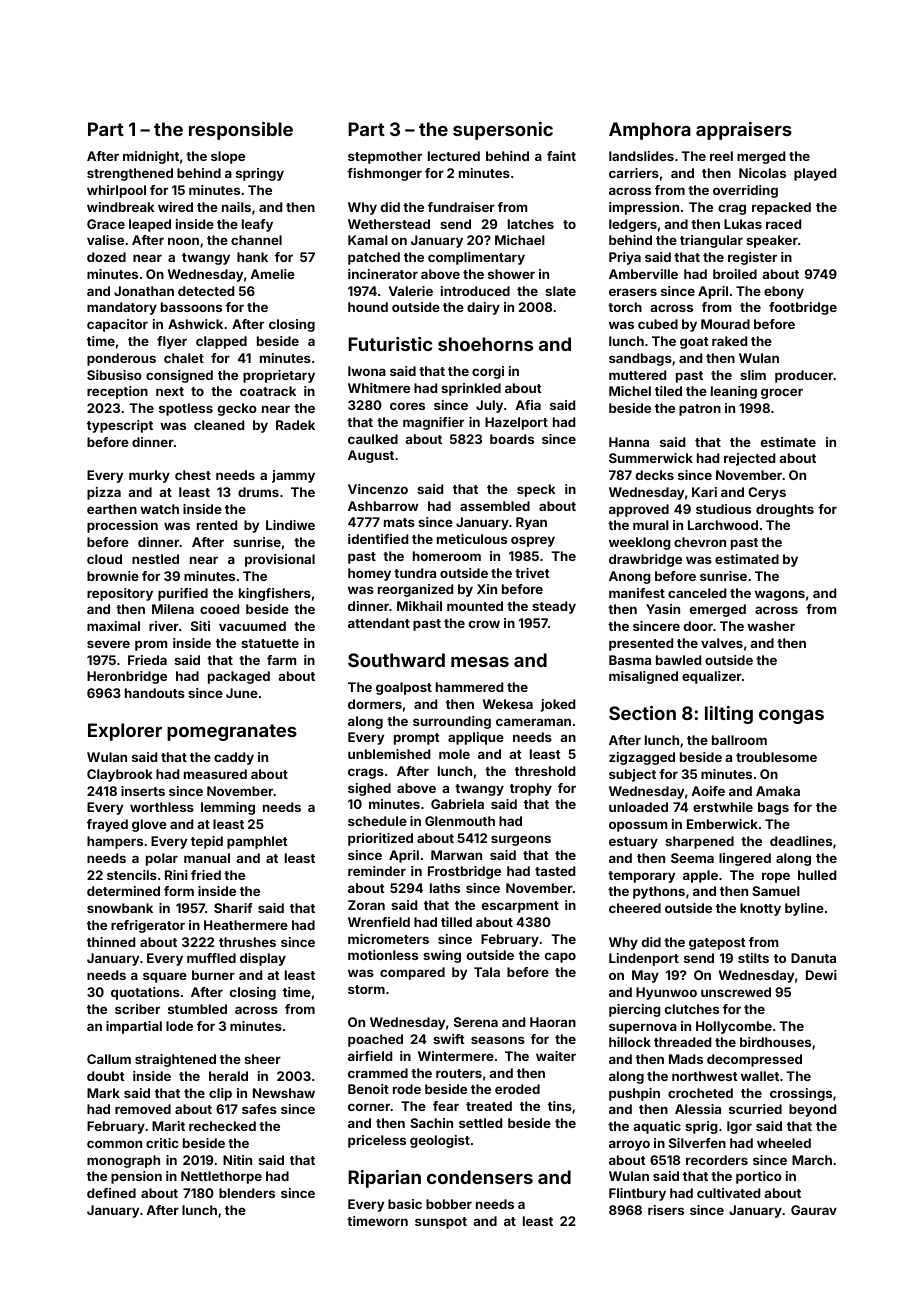 This document has width=924, height=1308. I want to click on thinned, so click(111, 942).
